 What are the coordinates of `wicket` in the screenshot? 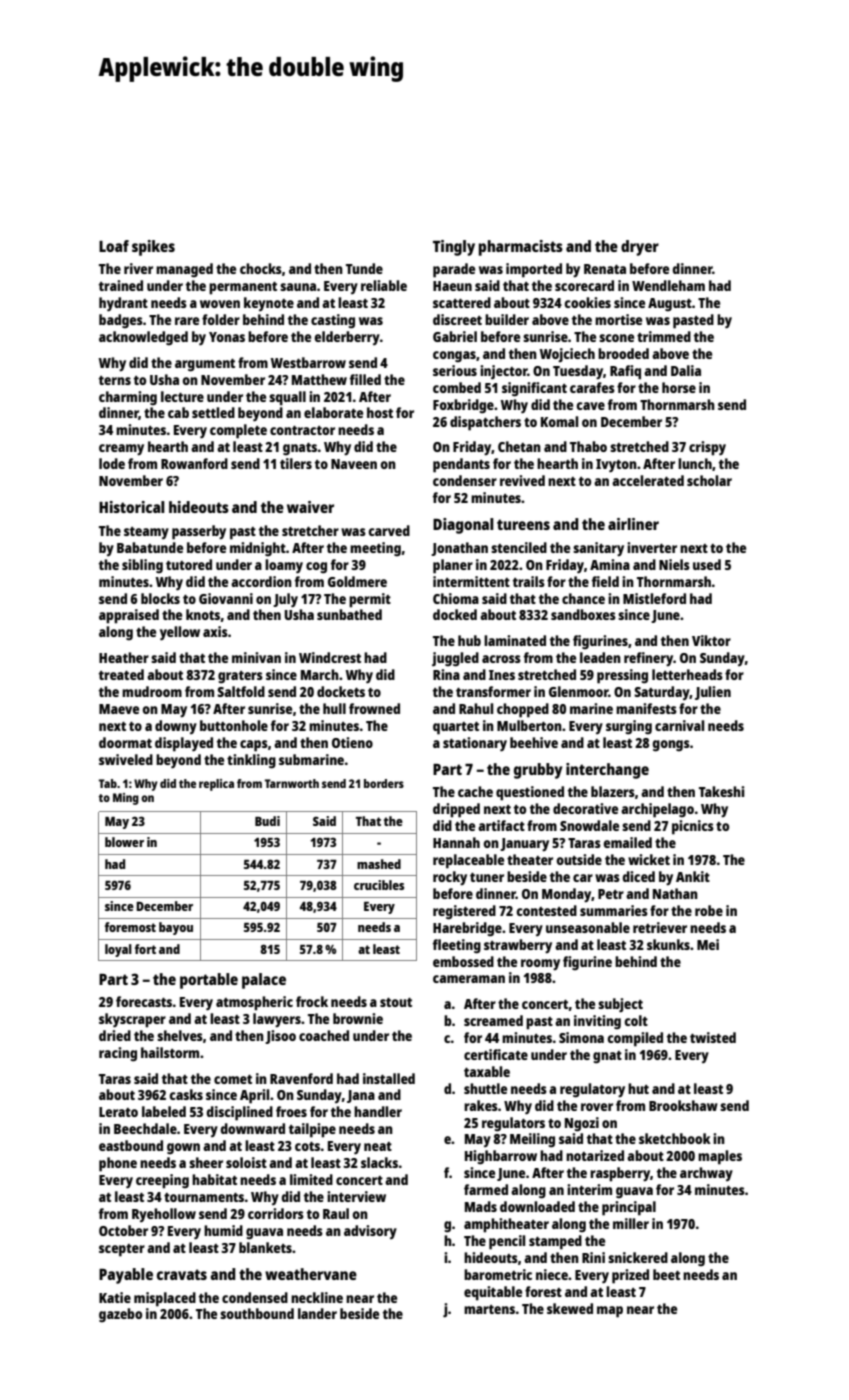 It's located at (649, 859).
